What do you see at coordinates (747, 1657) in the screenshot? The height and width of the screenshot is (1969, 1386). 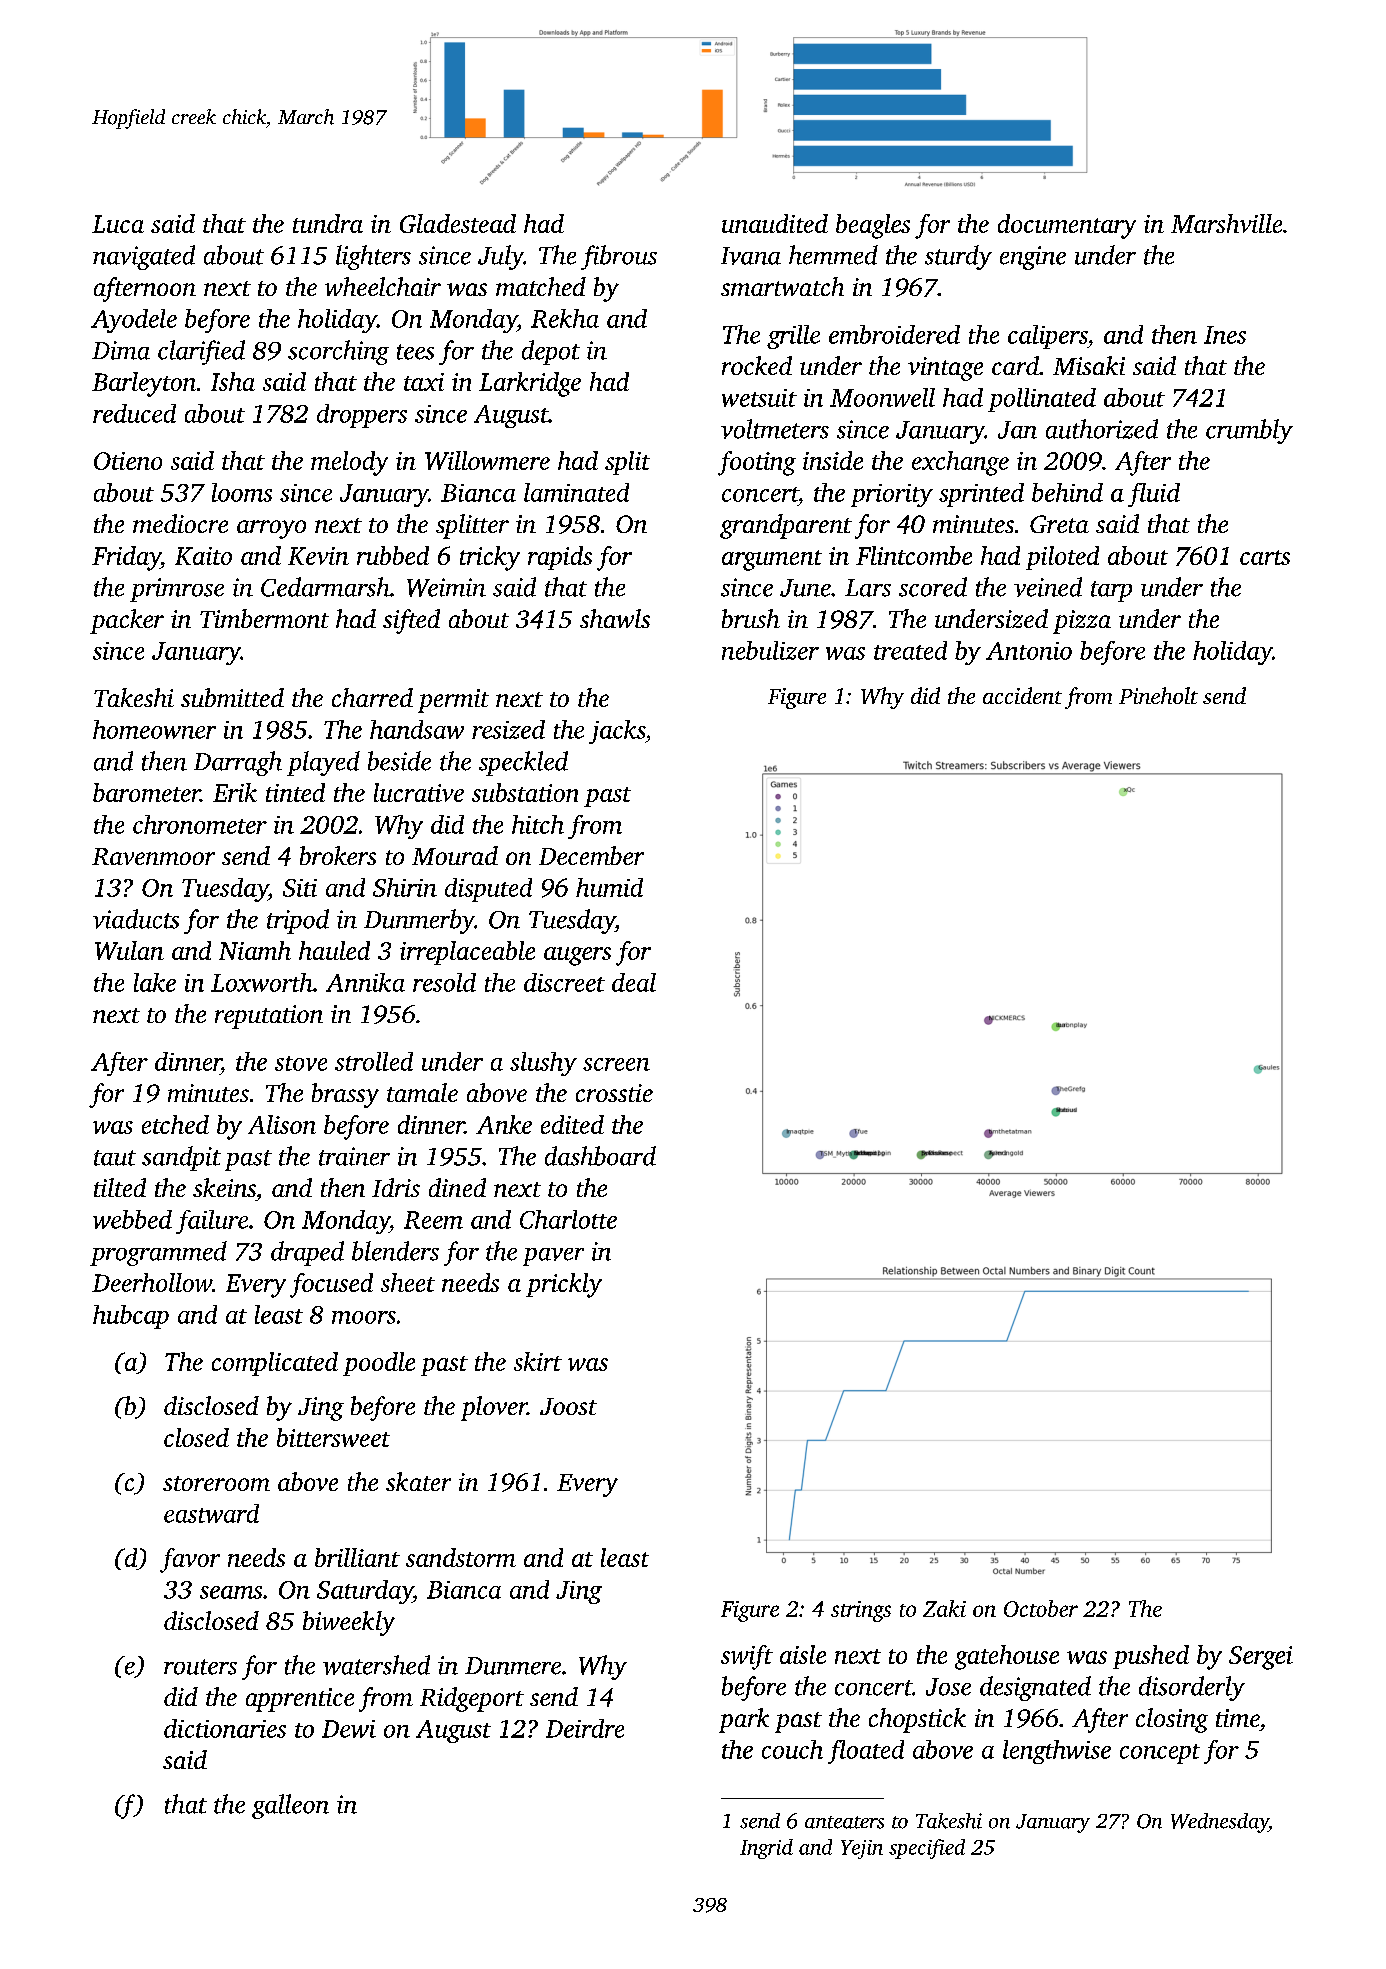 I see `swift` at bounding box center [747, 1657].
